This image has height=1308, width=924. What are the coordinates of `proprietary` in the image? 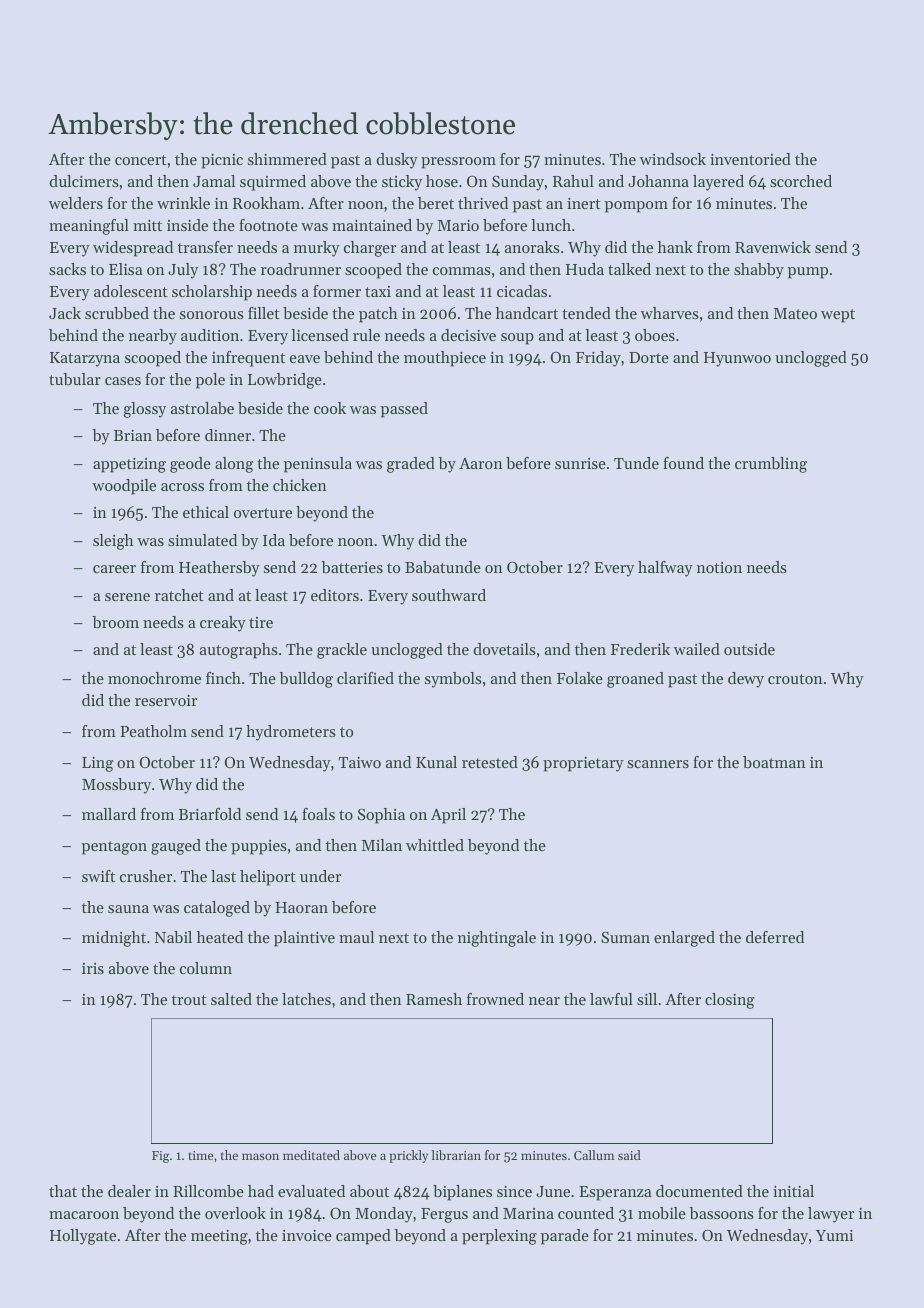 It's located at (583, 764).
